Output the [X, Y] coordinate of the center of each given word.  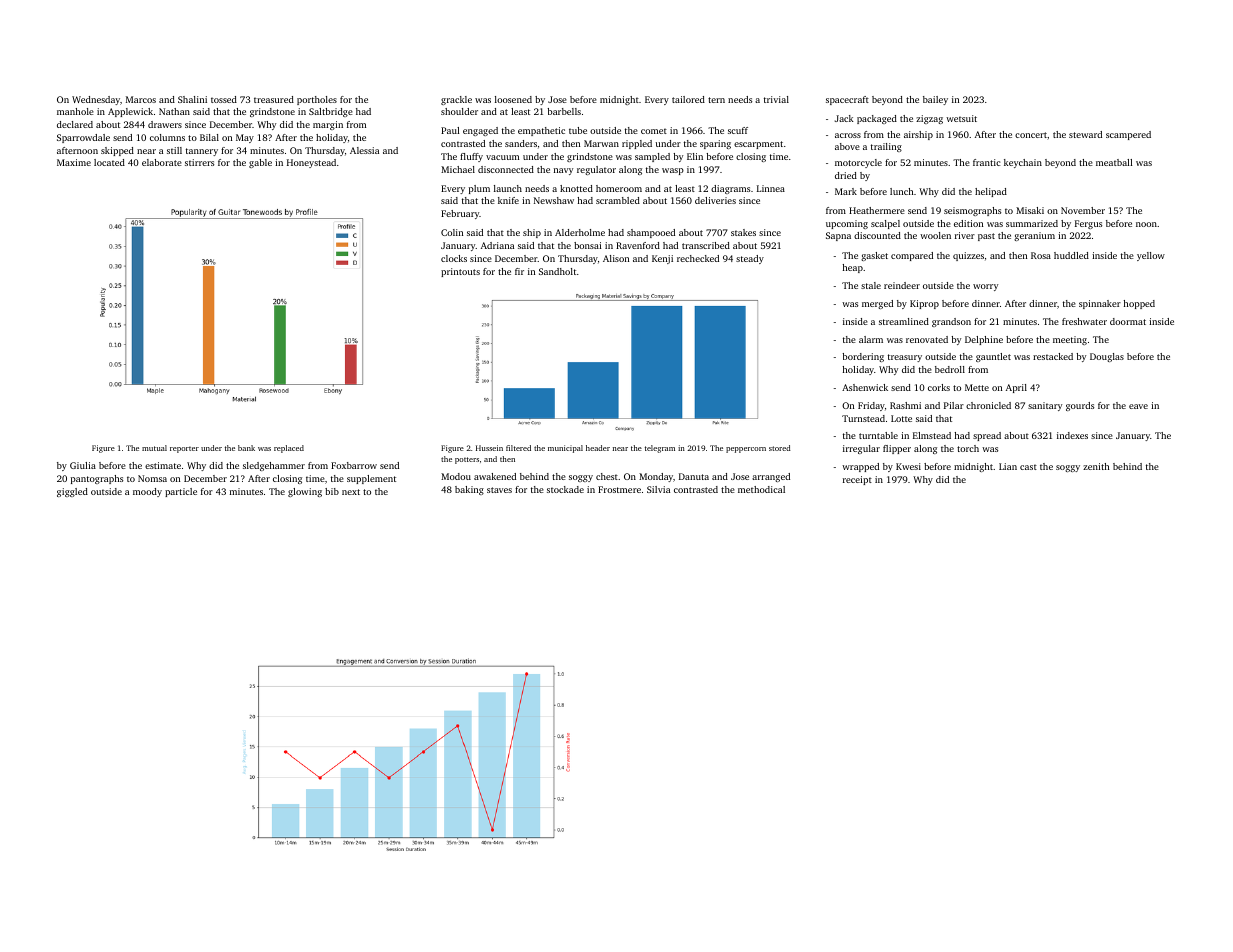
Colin [452, 232]
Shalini [192, 99]
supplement [371, 479]
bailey [935, 100]
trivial [776, 99]
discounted [877, 235]
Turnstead [863, 418]
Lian [1008, 466]
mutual [154, 448]
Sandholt [557, 271]
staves [499, 490]
